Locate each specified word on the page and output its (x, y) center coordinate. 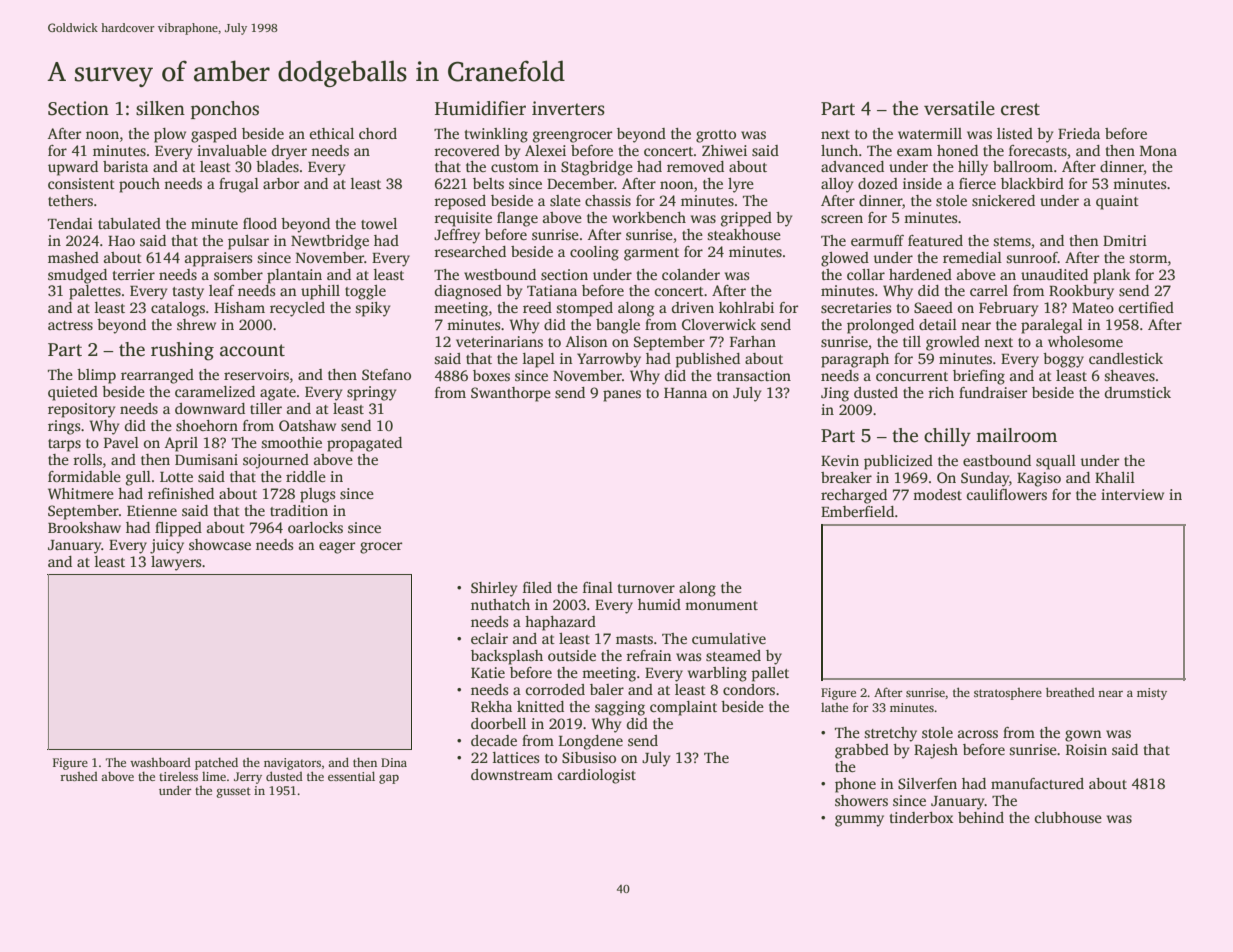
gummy (859, 821)
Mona (1158, 151)
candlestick (1126, 358)
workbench (649, 217)
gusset (234, 792)
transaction (754, 375)
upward (73, 168)
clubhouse (1068, 817)
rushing (182, 351)
